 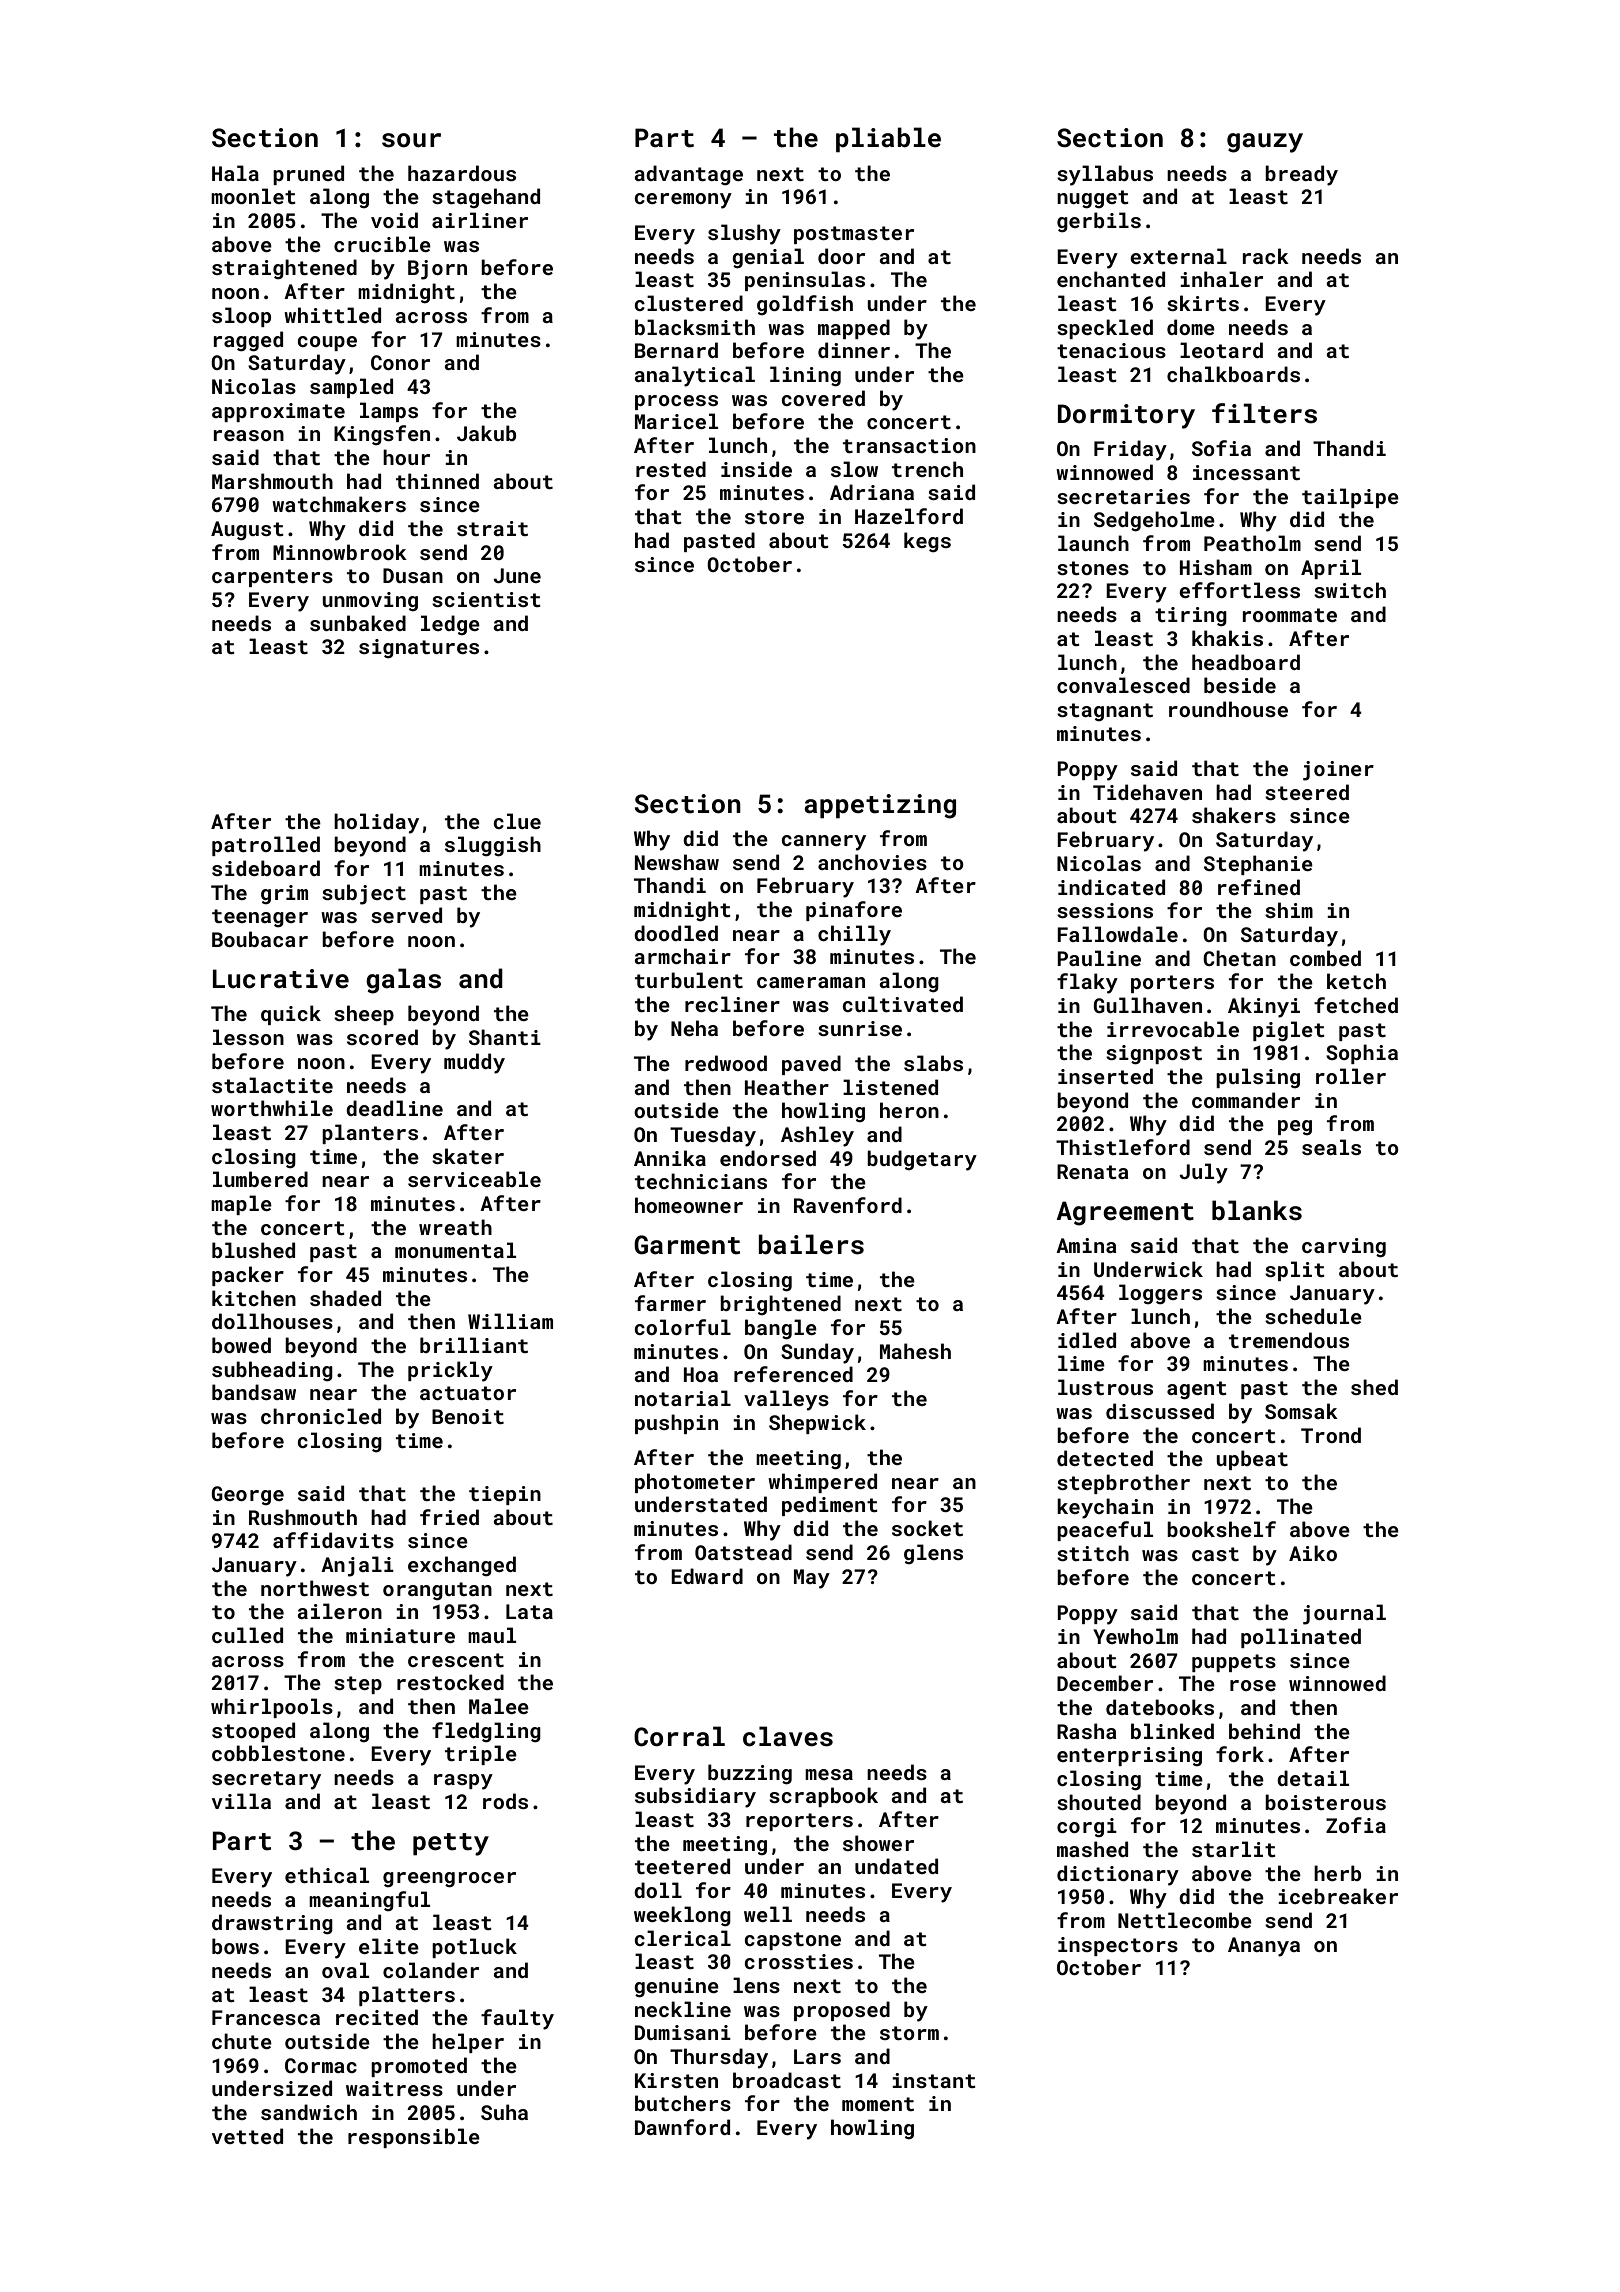 I want to click on Ashley, so click(x=817, y=1136).
